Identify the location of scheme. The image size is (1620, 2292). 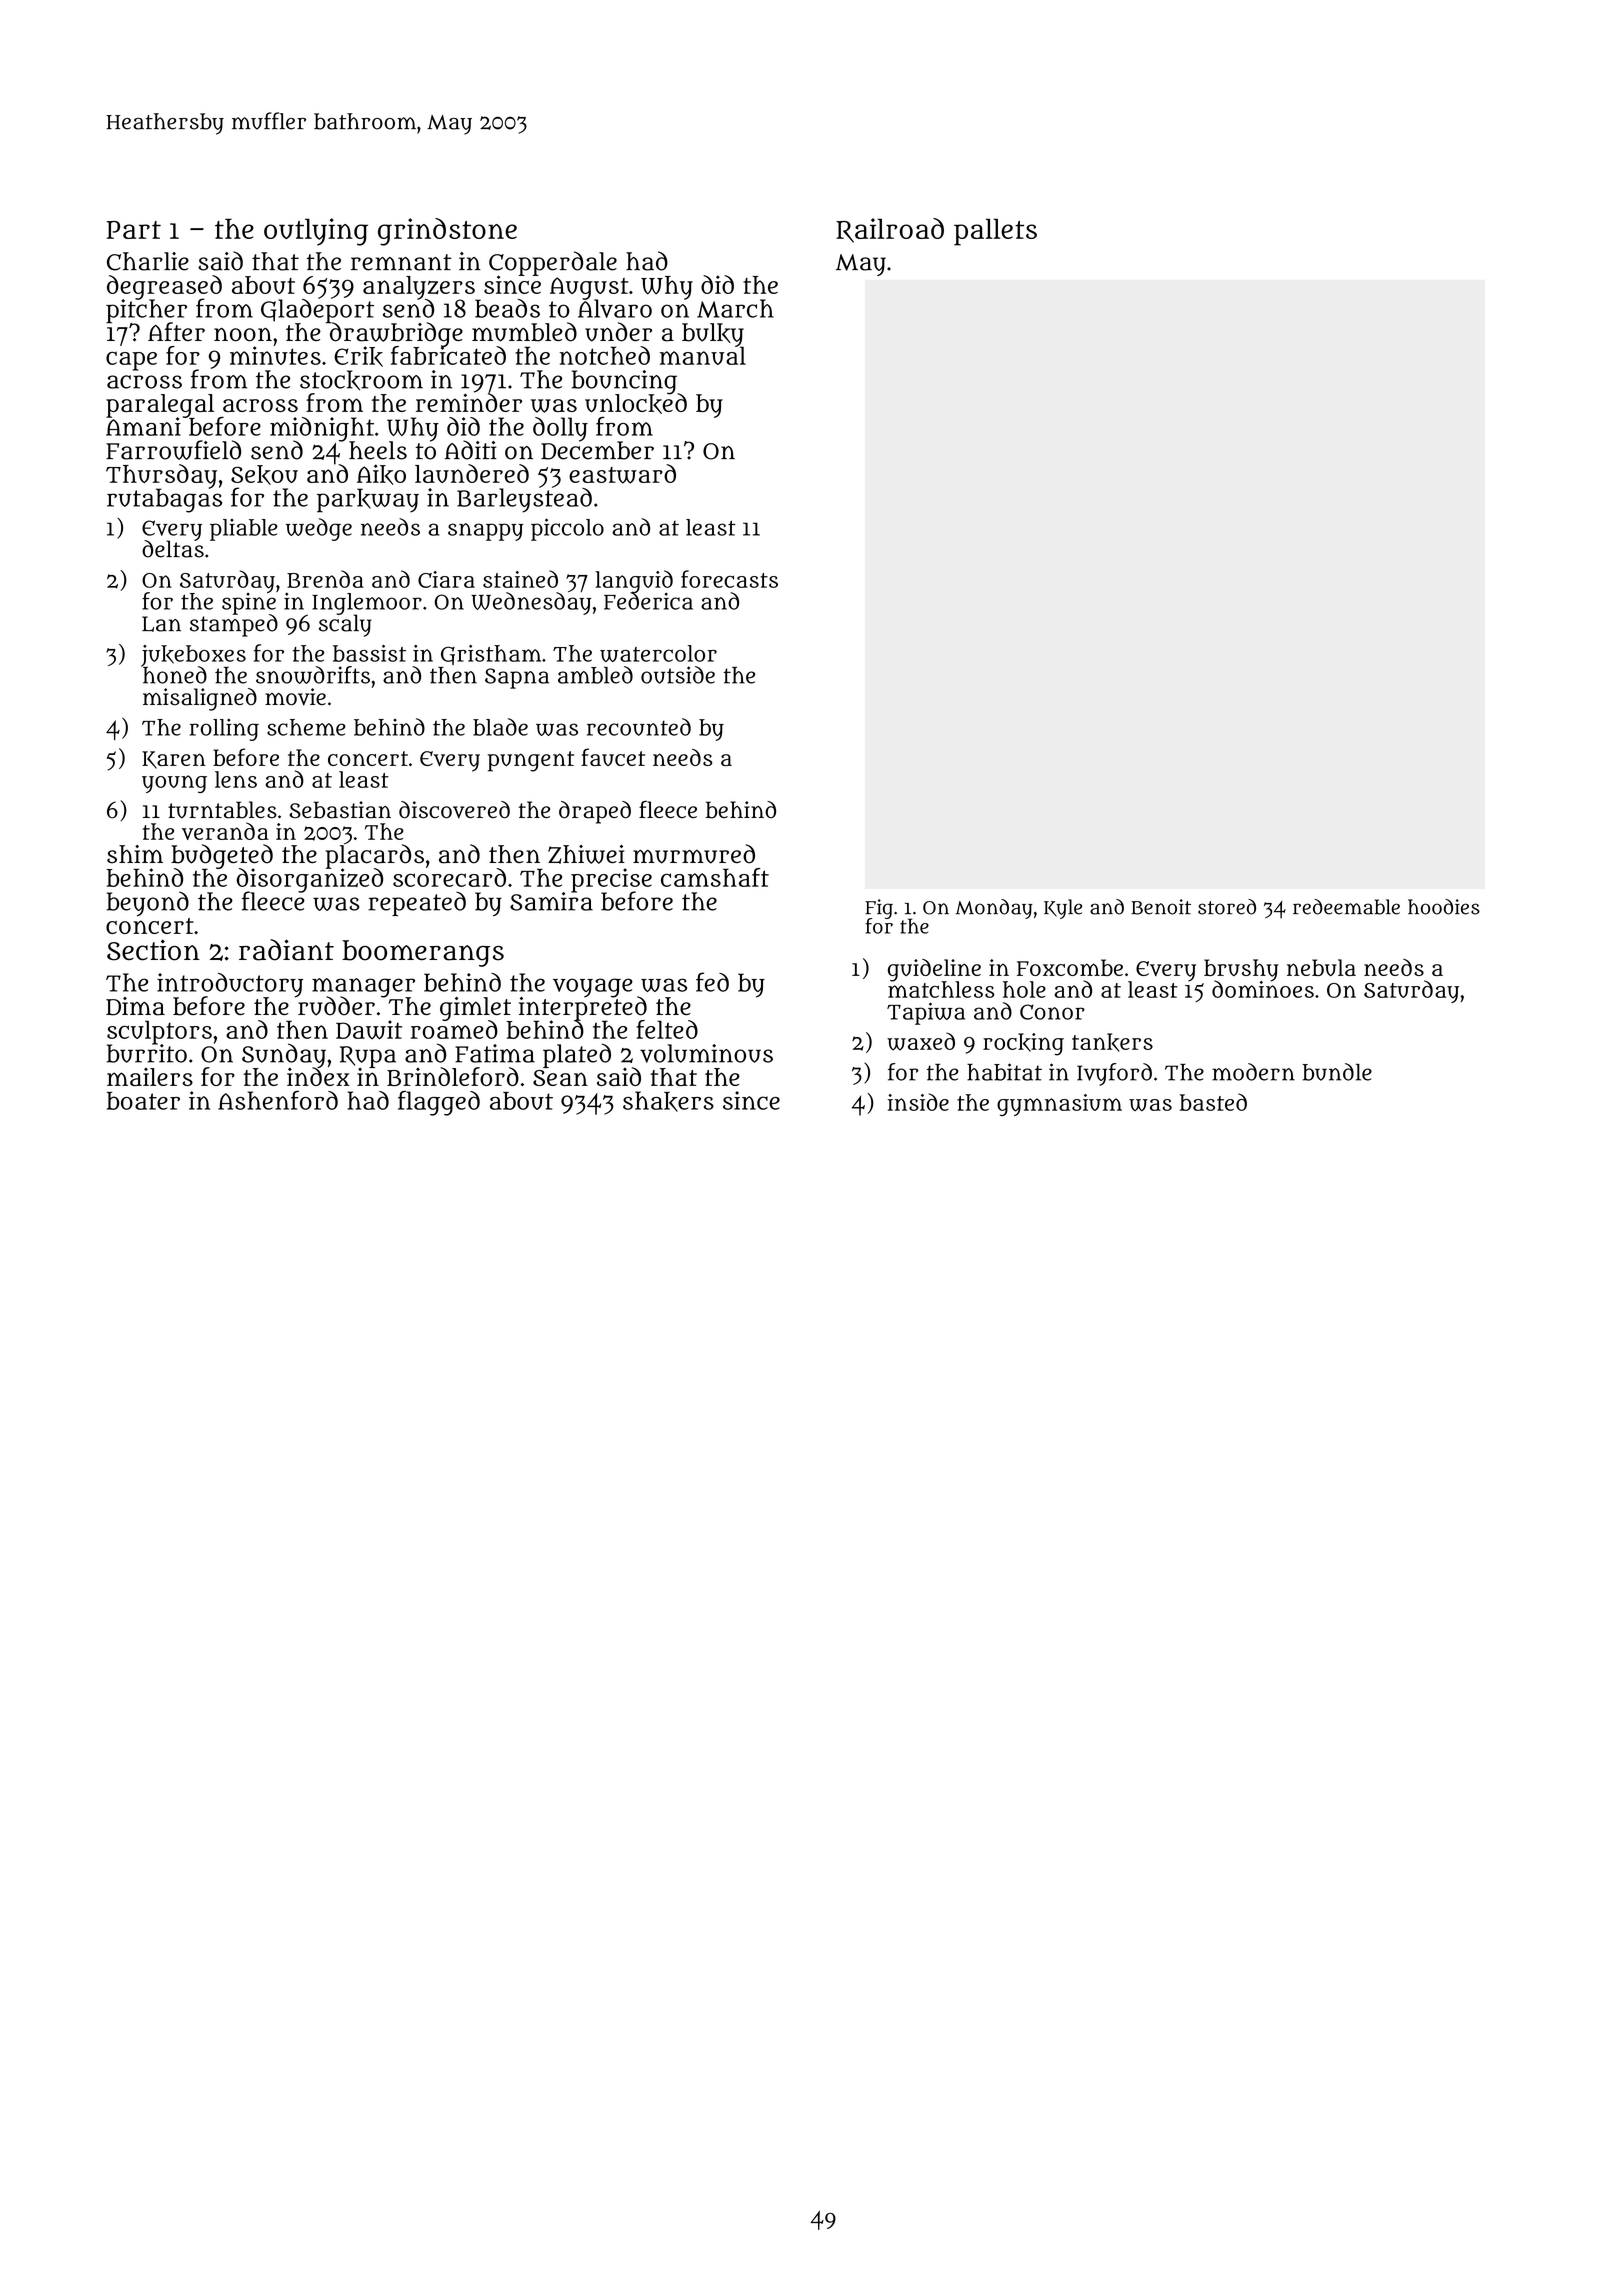
(306, 727).
